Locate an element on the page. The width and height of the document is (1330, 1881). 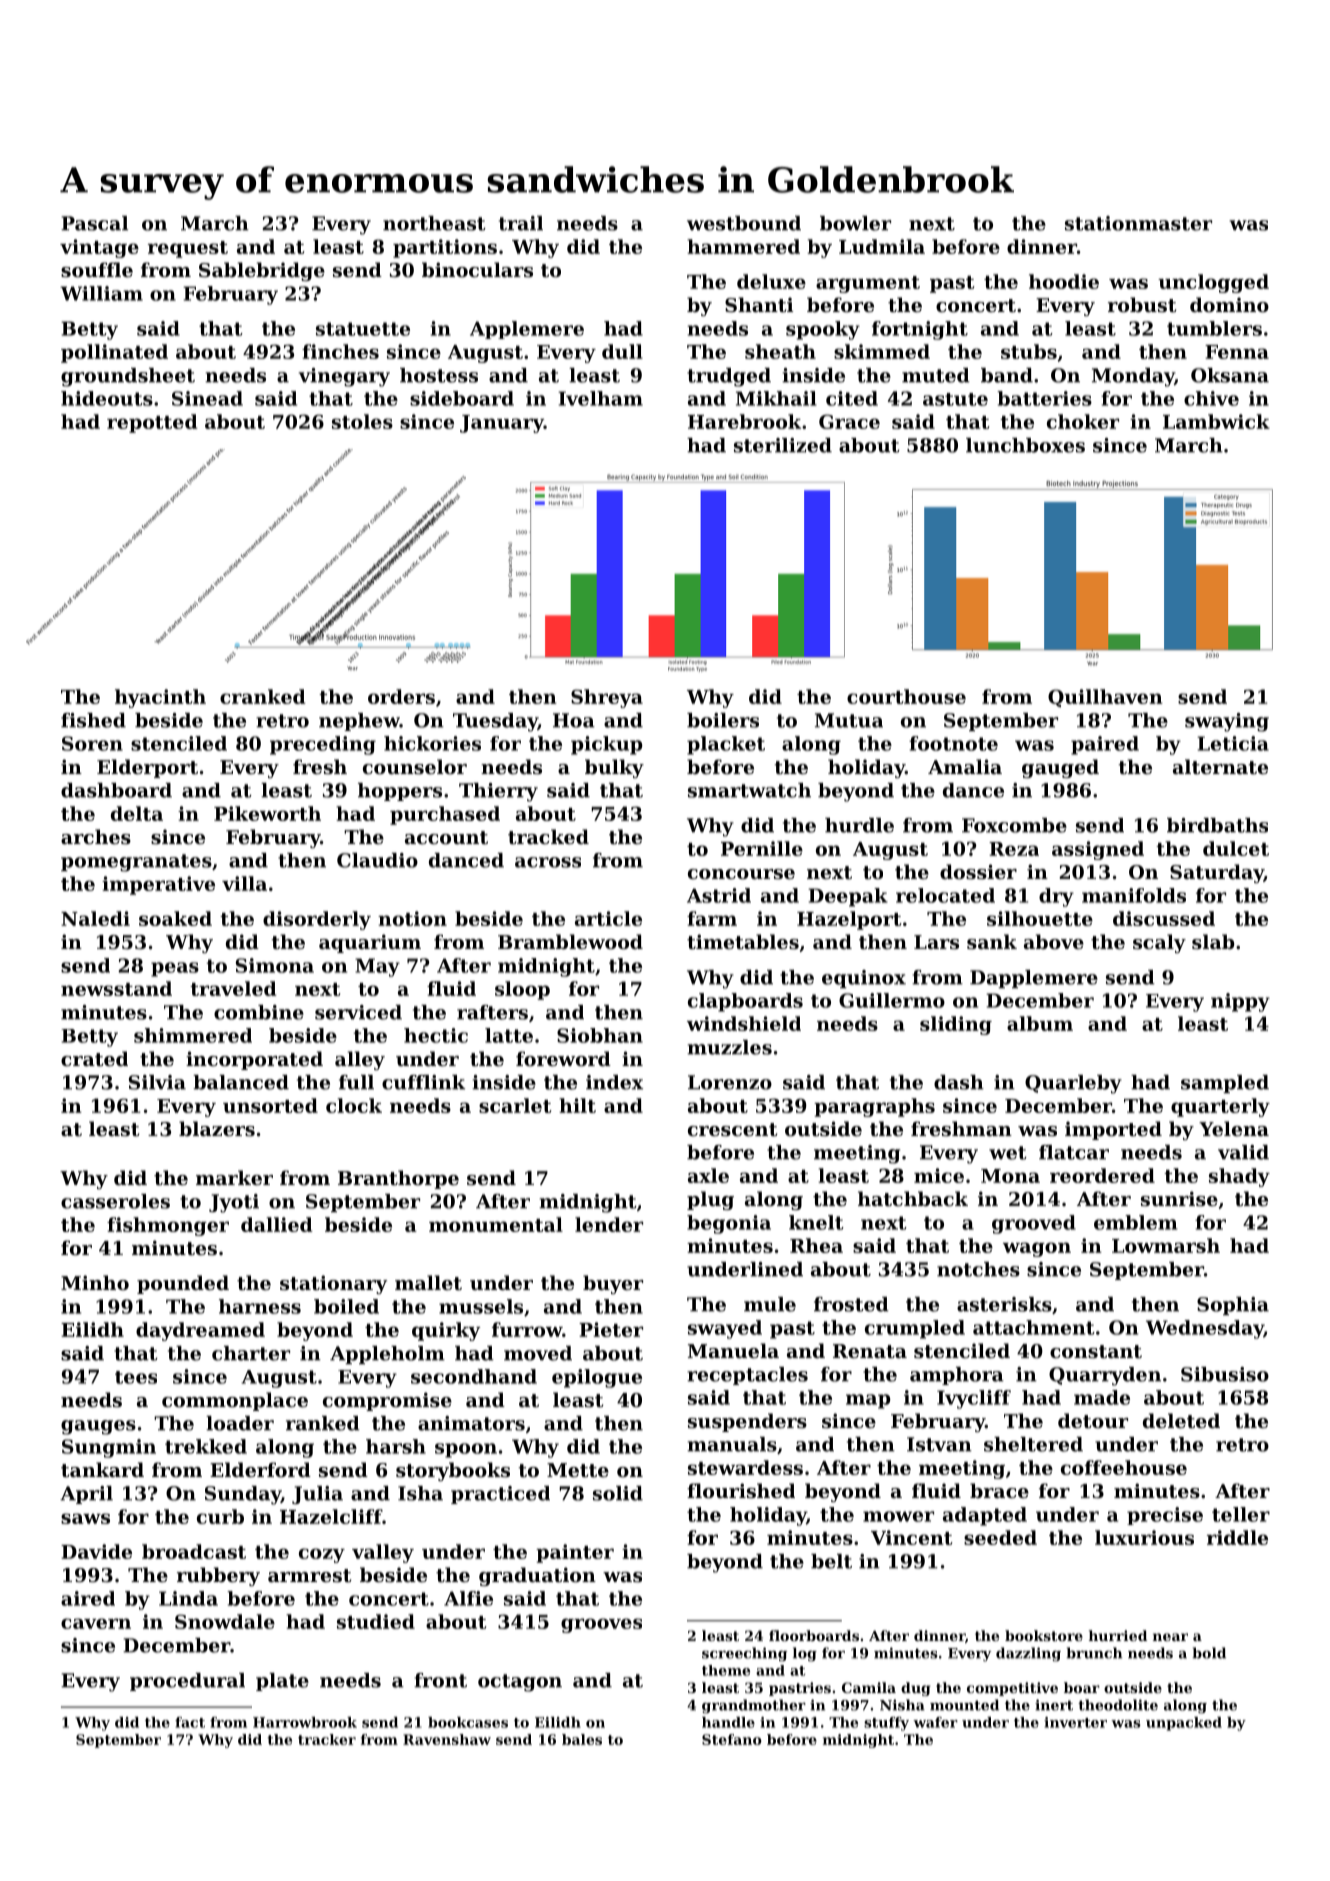
Quarleby is located at coordinates (1073, 1084).
